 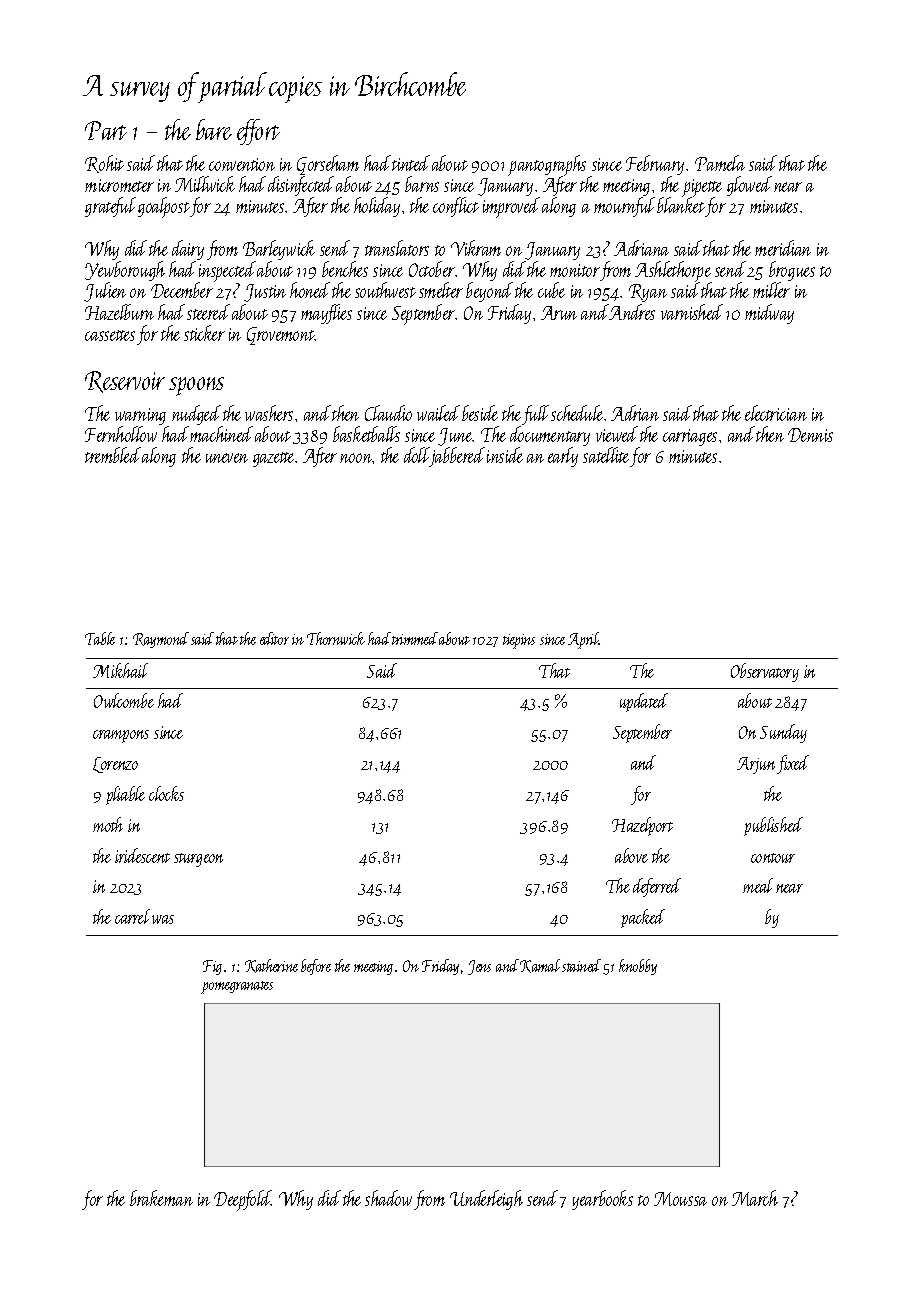 What do you see at coordinates (720, 163) in the screenshot?
I see `Pamela` at bounding box center [720, 163].
